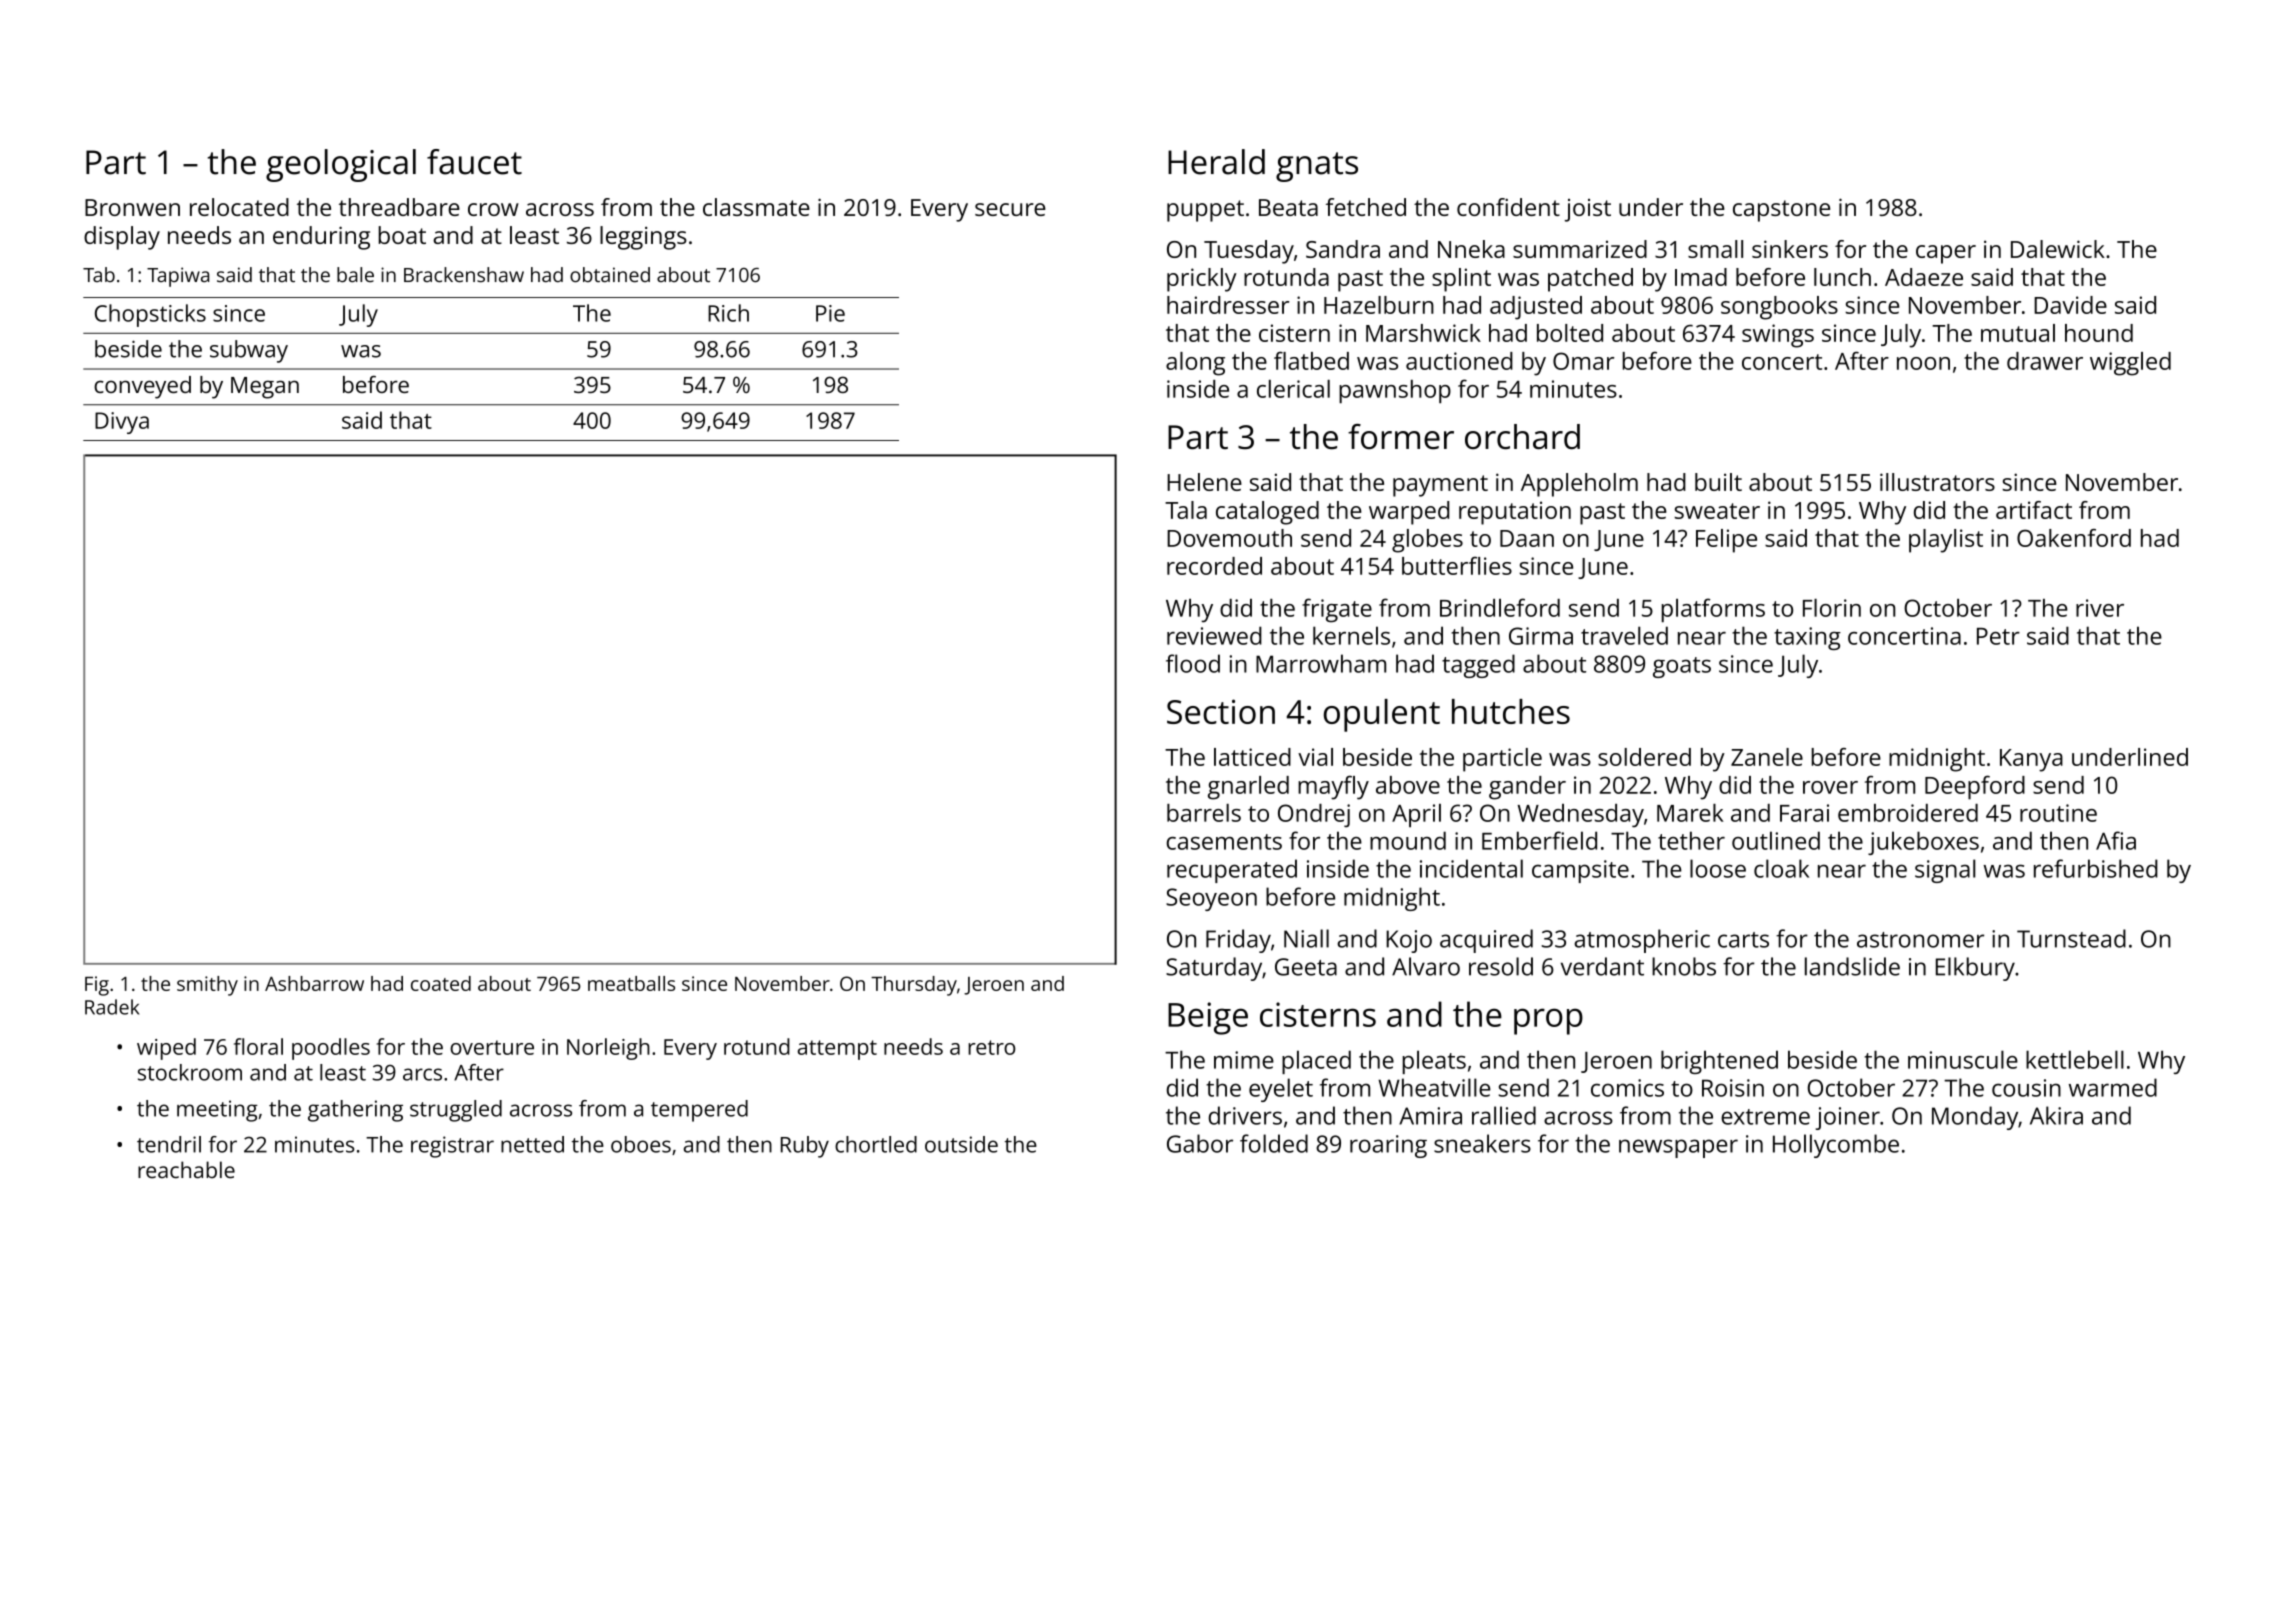  What do you see at coordinates (1186, 510) in the screenshot?
I see `Tala` at bounding box center [1186, 510].
